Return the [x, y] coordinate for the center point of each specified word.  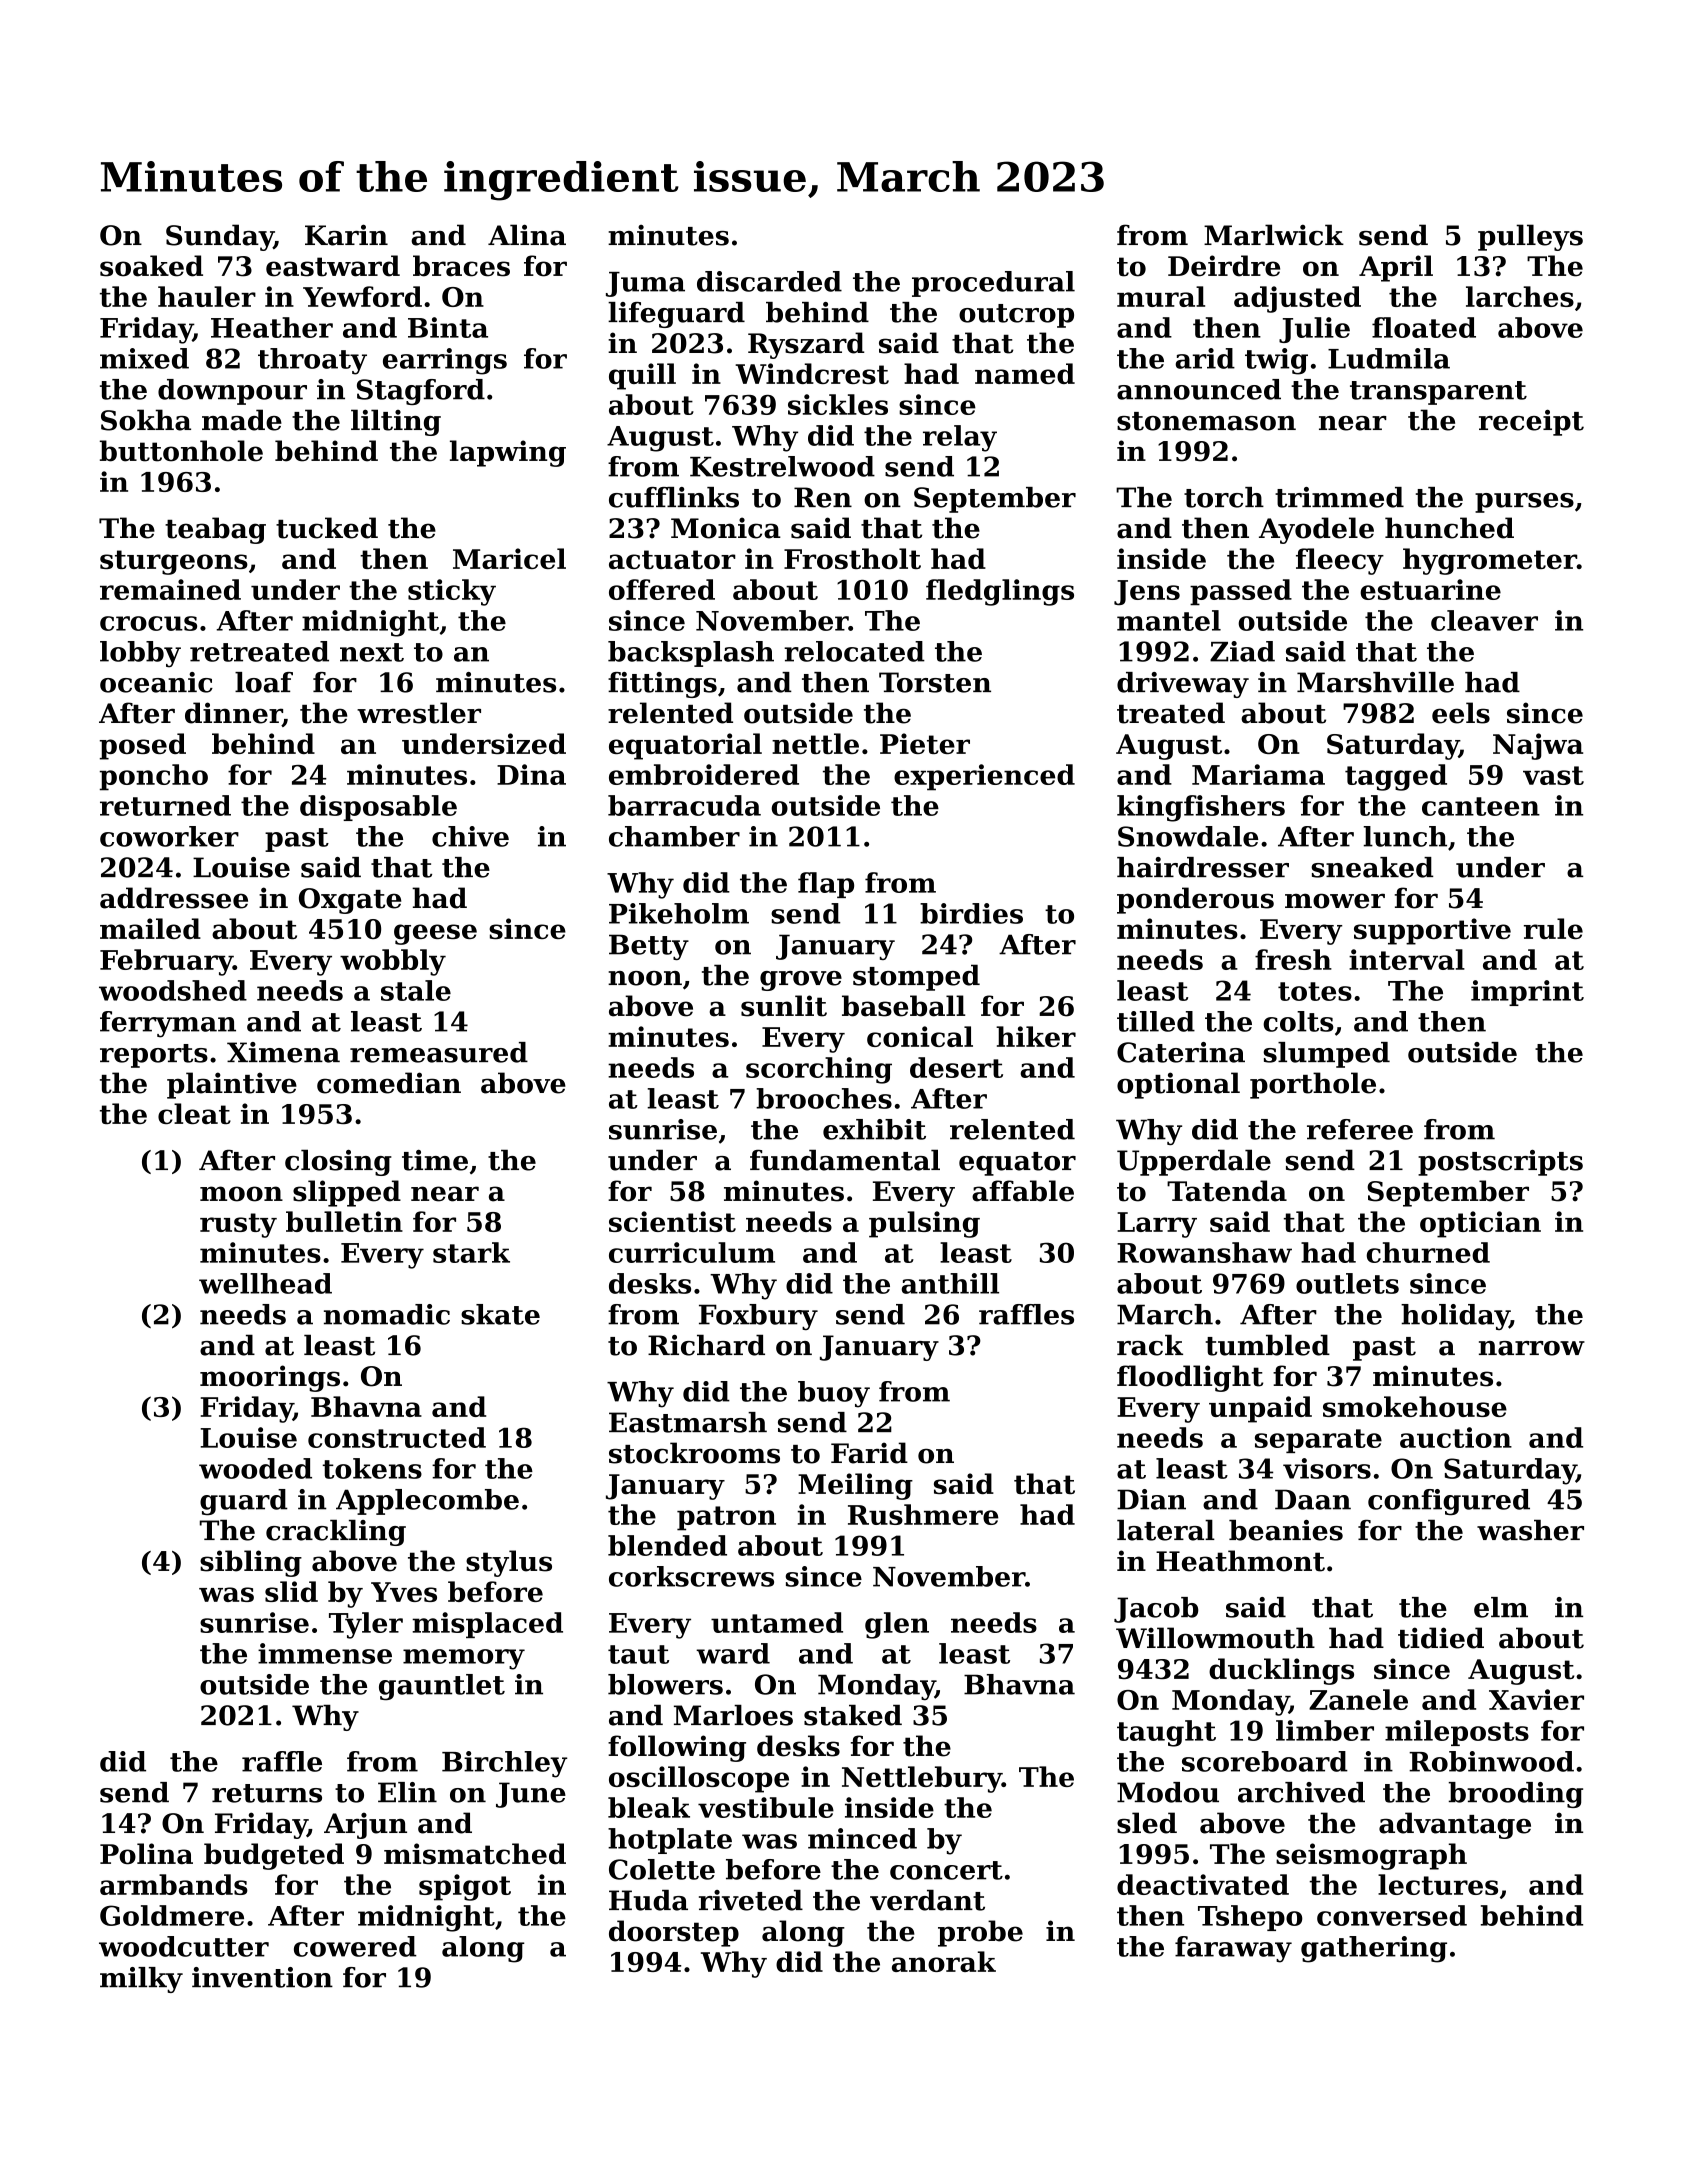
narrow [1532, 1348]
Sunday [220, 237]
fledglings [1000, 592]
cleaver [1484, 620]
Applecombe [427, 1502]
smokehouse [1415, 1406]
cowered [355, 1946]
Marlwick [1274, 235]
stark [471, 1252]
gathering [1374, 1949]
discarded [769, 281]
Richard [706, 1345]
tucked [327, 528]
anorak [944, 1961]
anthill [950, 1283]
